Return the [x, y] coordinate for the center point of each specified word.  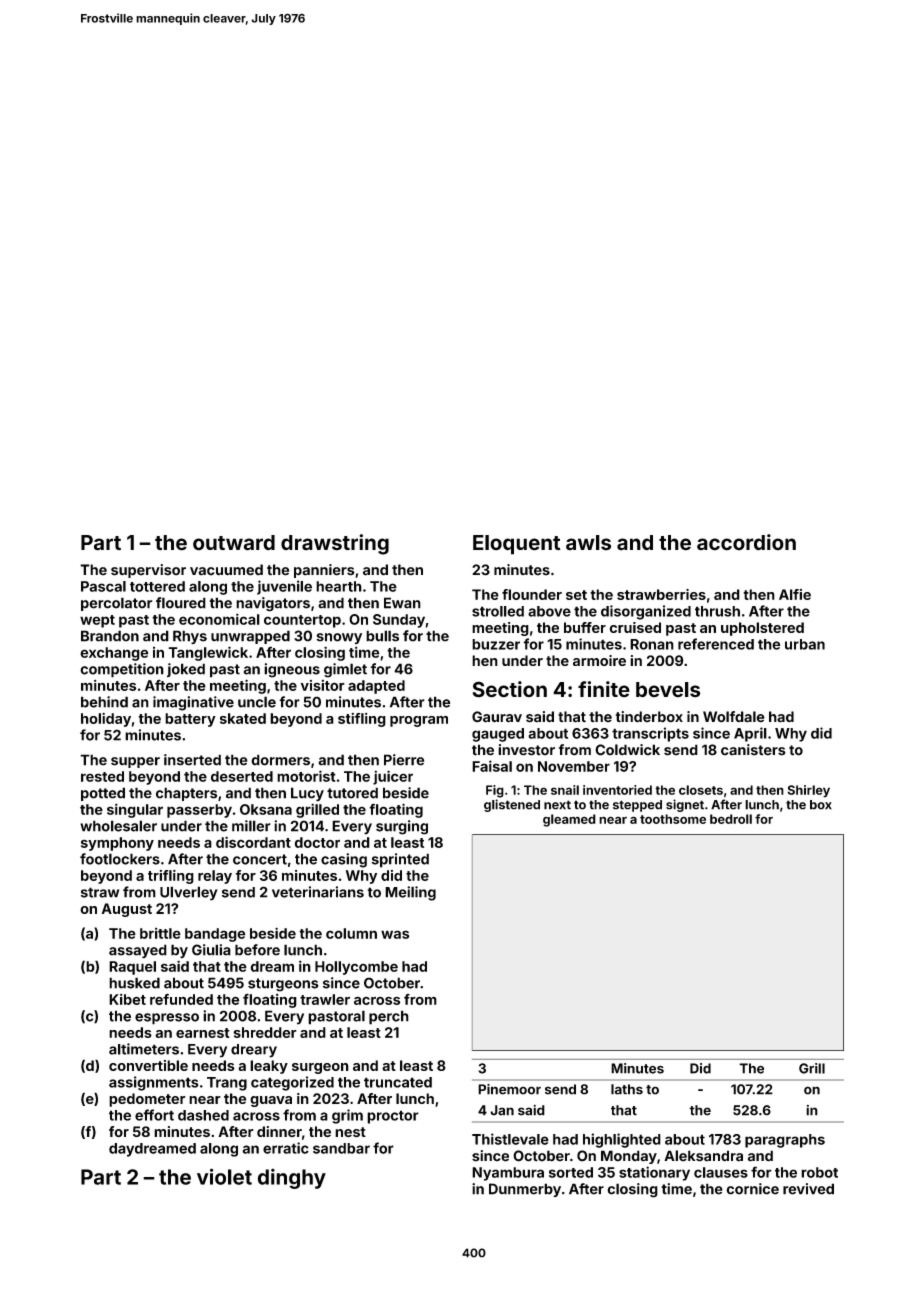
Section [510, 689]
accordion [746, 542]
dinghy [292, 1178]
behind [104, 702]
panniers [324, 571]
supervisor [148, 571]
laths [627, 1089]
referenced [716, 644]
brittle [160, 933]
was [395, 934]
